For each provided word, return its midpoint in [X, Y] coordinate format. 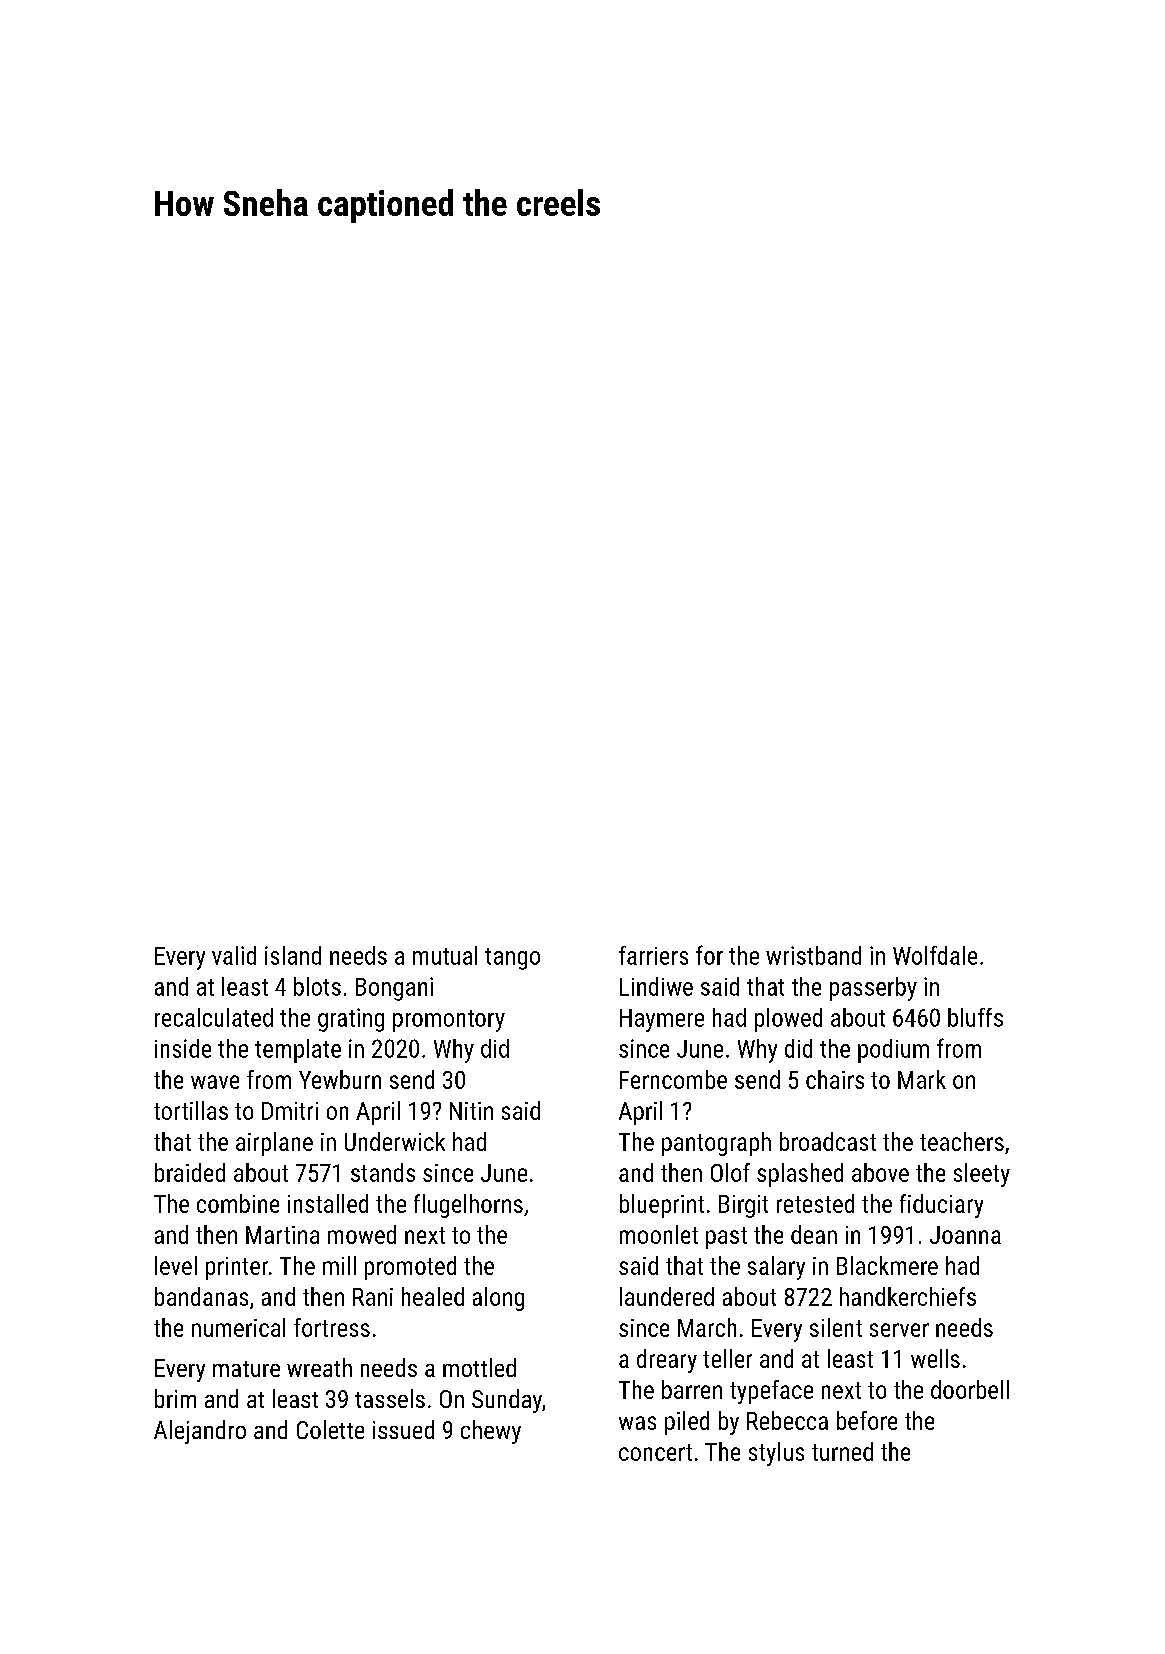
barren [692, 1389]
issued [403, 1429]
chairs [835, 1079]
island [293, 955]
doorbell [970, 1389]
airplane [274, 1144]
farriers [653, 955]
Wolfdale [935, 955]
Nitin [471, 1111]
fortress [332, 1327]
